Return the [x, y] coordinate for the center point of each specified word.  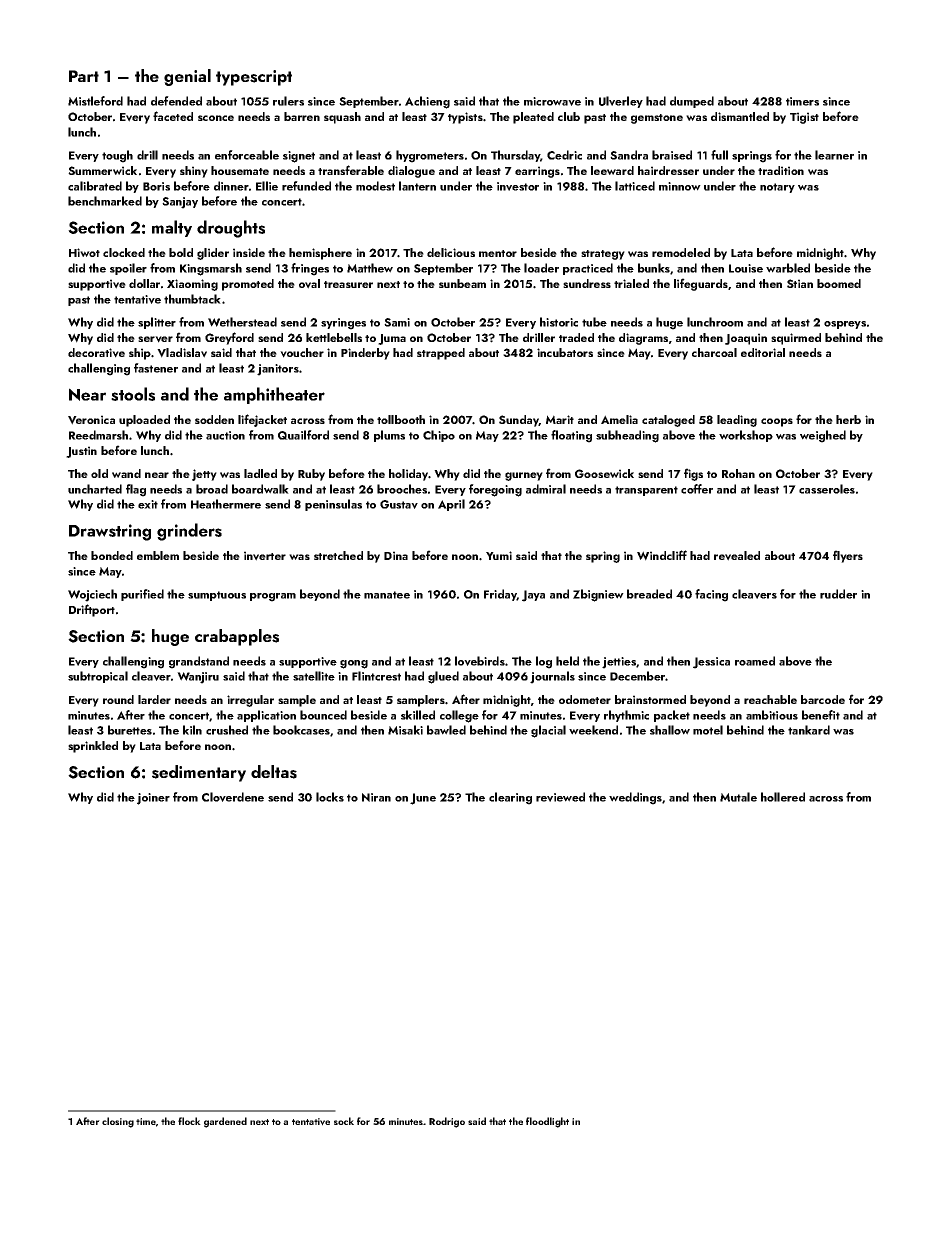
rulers [288, 101]
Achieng [427, 102]
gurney [524, 476]
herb [848, 419]
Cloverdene [233, 797]
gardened [225, 1122]
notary [777, 188]
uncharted [95, 489]
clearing [510, 798]
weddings [635, 798]
